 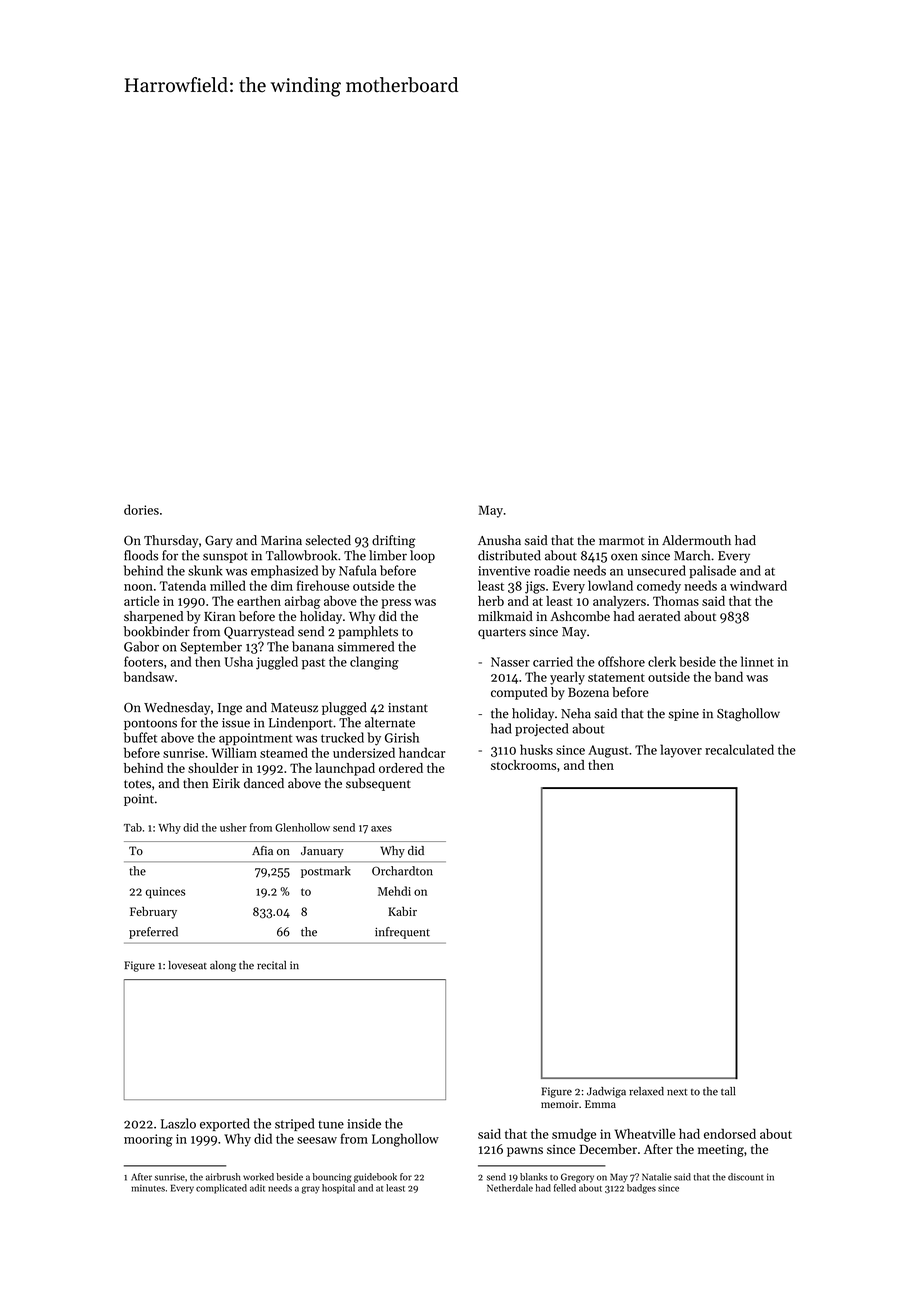 I want to click on exported, so click(x=225, y=1124).
